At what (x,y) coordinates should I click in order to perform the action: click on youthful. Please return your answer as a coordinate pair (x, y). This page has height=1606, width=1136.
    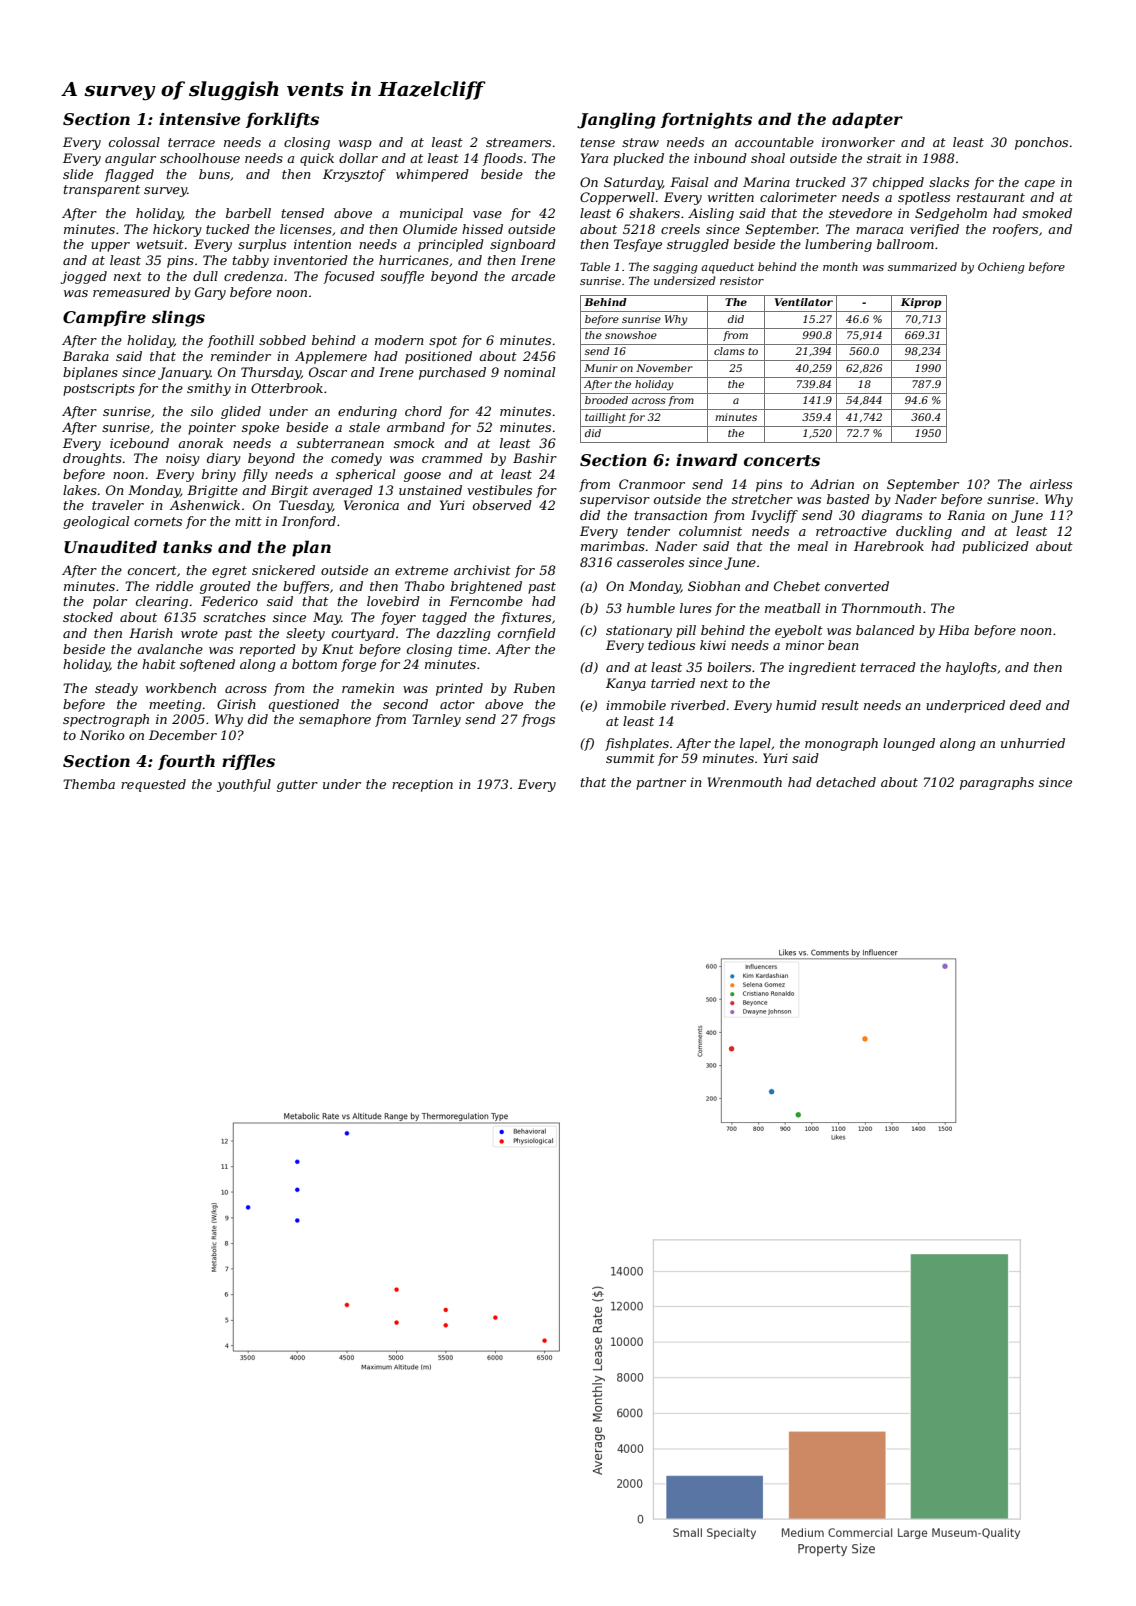
    Looking at the image, I should click on (244, 785).
